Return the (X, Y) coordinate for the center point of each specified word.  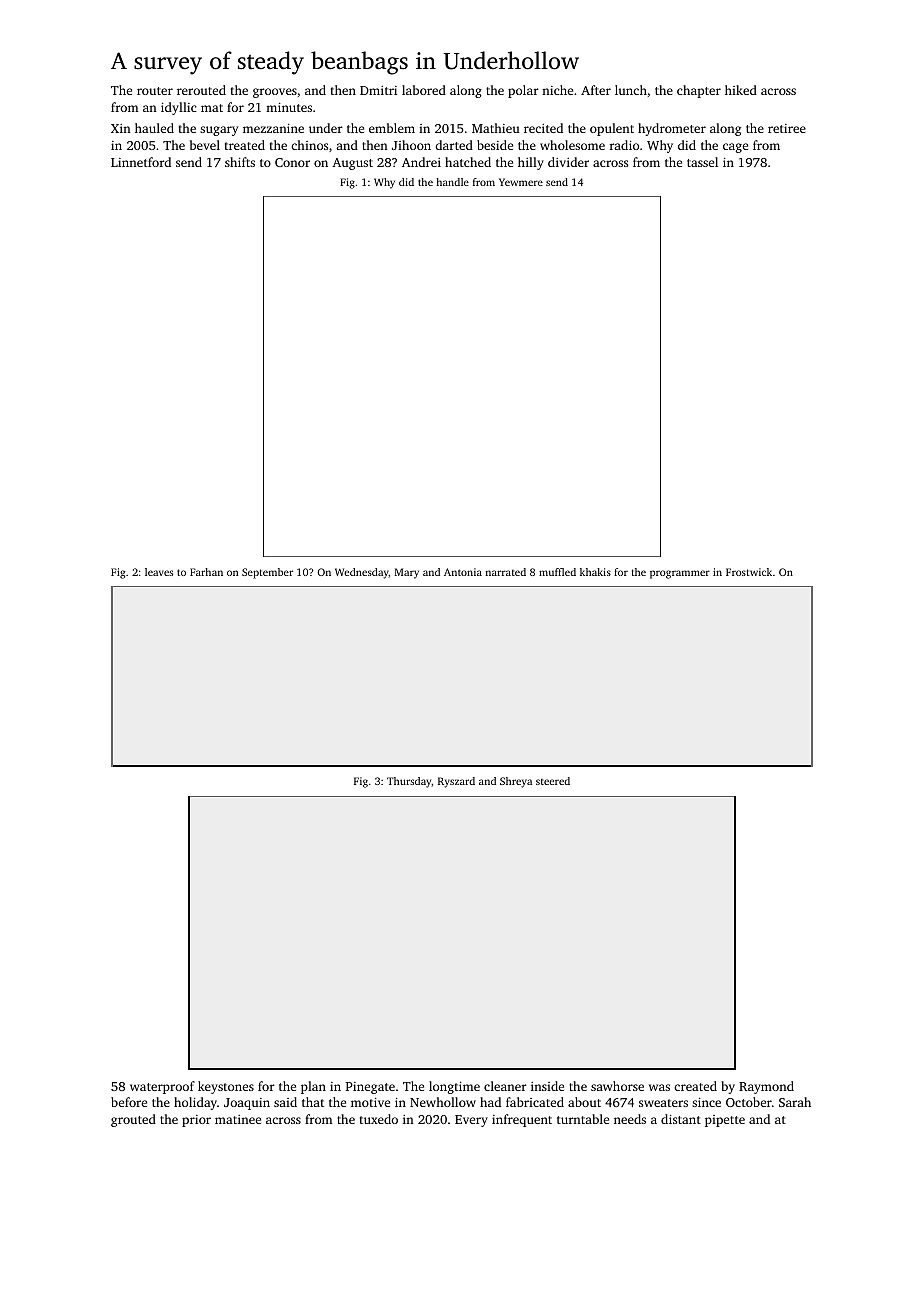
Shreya (516, 782)
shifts (240, 162)
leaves (159, 572)
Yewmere (521, 182)
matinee (238, 1119)
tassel (702, 162)
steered (553, 781)
